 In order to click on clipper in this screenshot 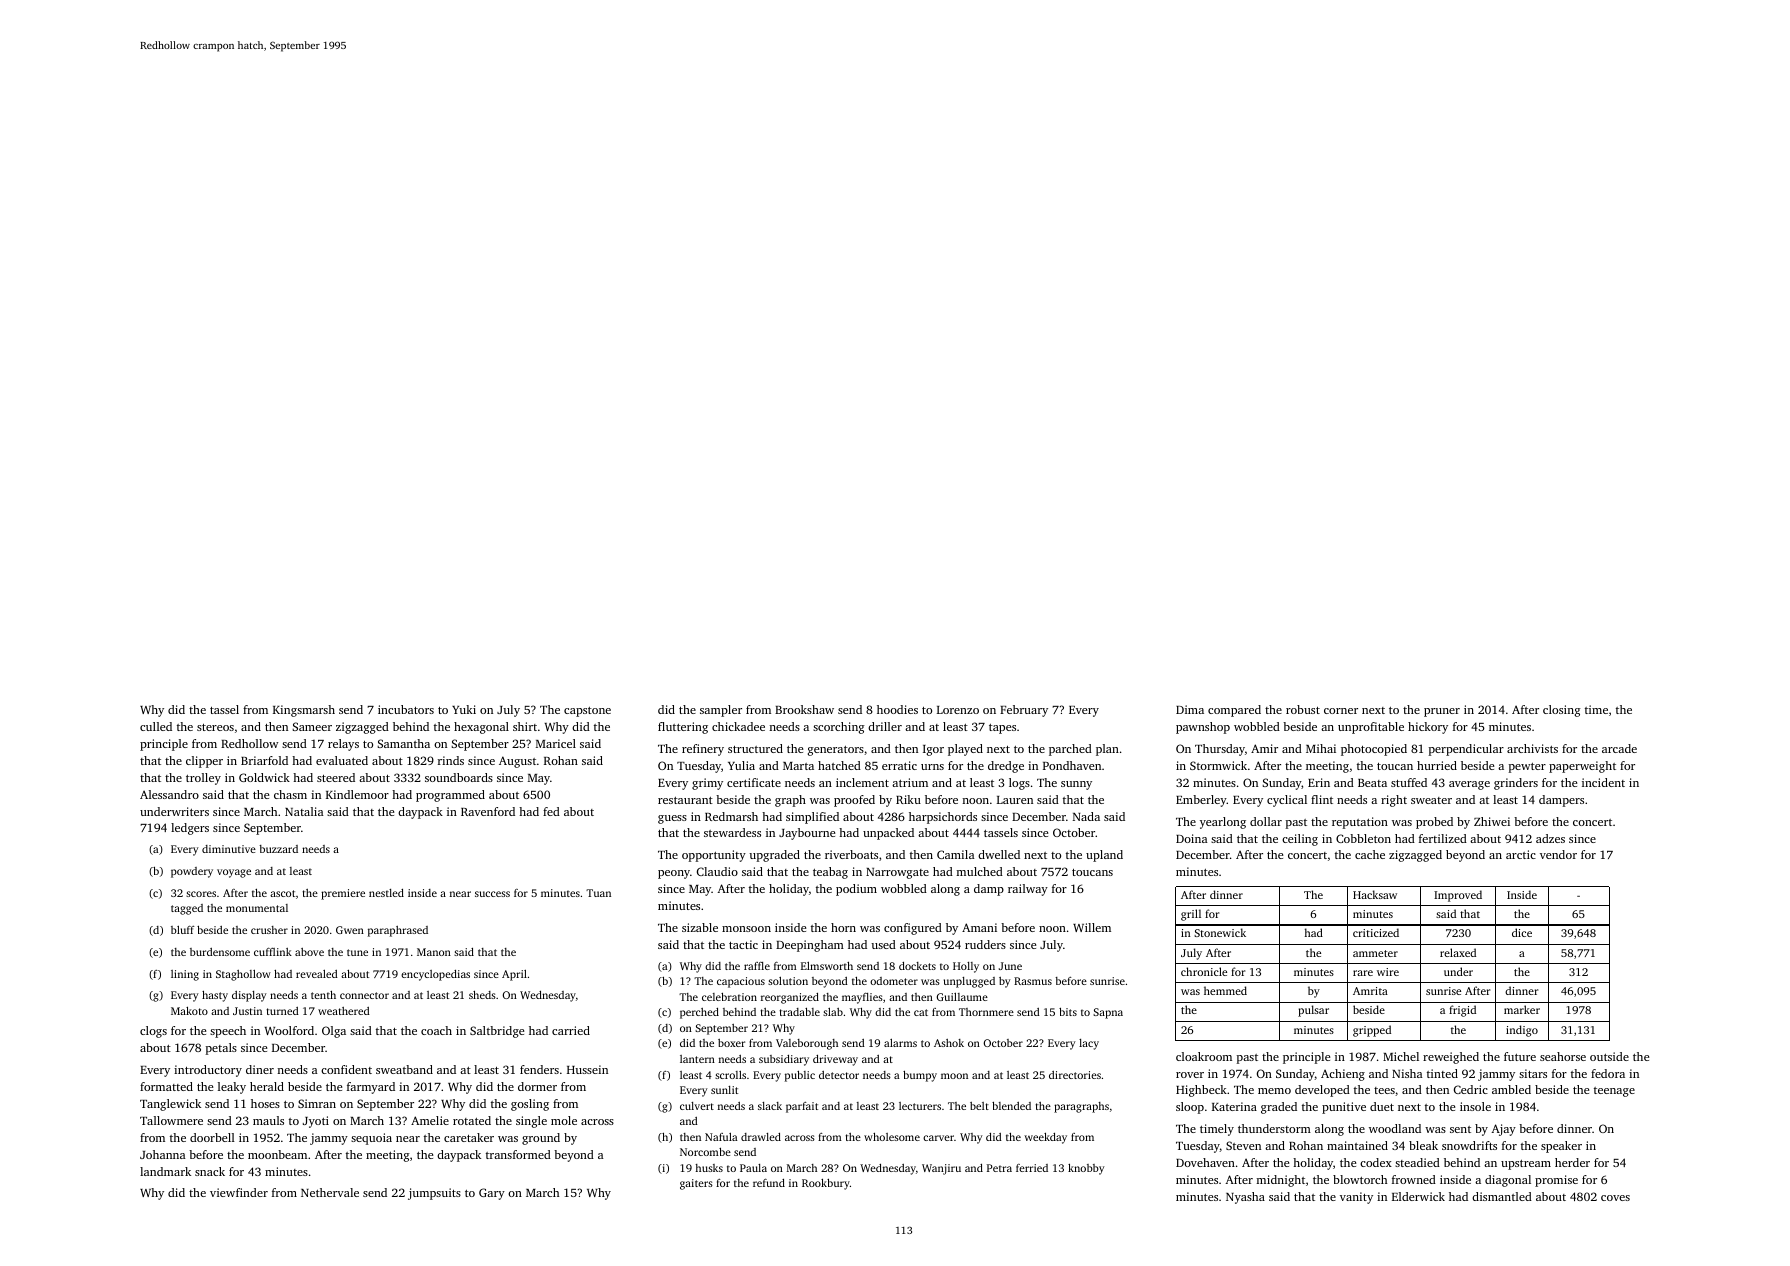, I will do `click(204, 762)`.
